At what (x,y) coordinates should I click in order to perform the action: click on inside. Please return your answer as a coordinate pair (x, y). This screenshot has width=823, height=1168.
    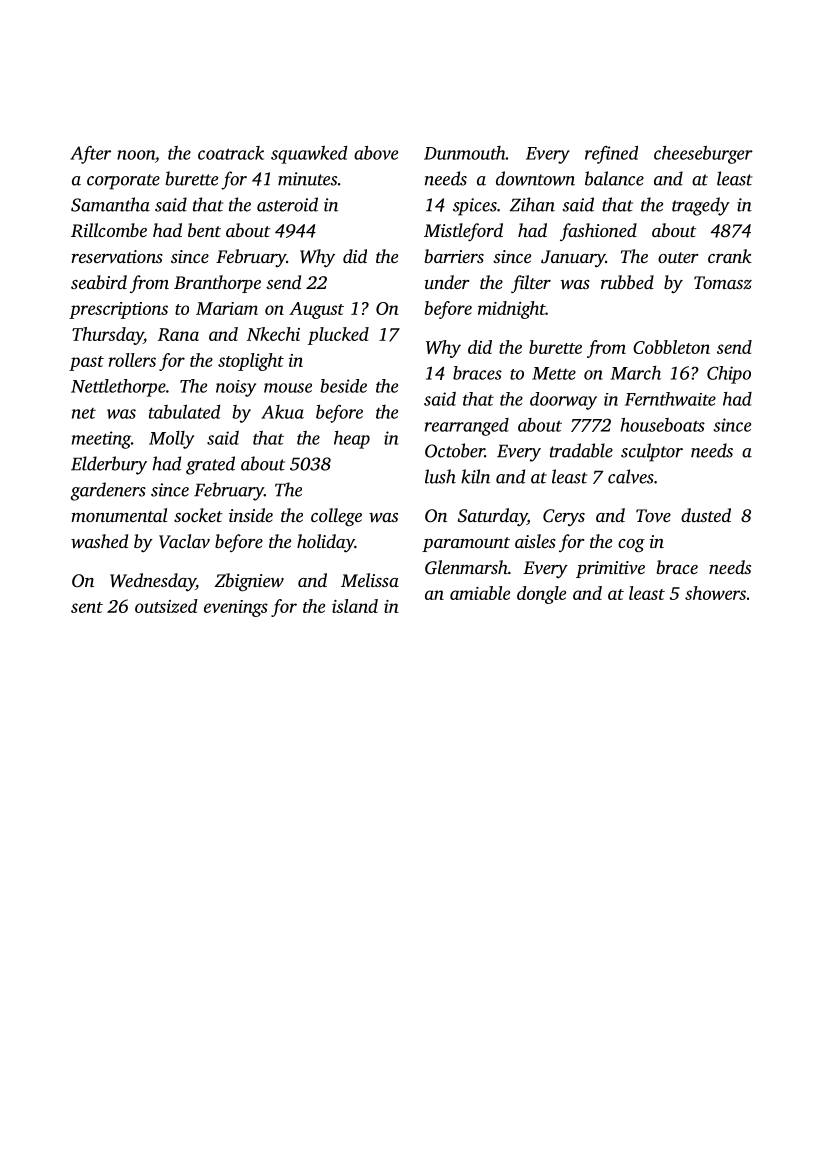
    Looking at the image, I should click on (251, 515).
